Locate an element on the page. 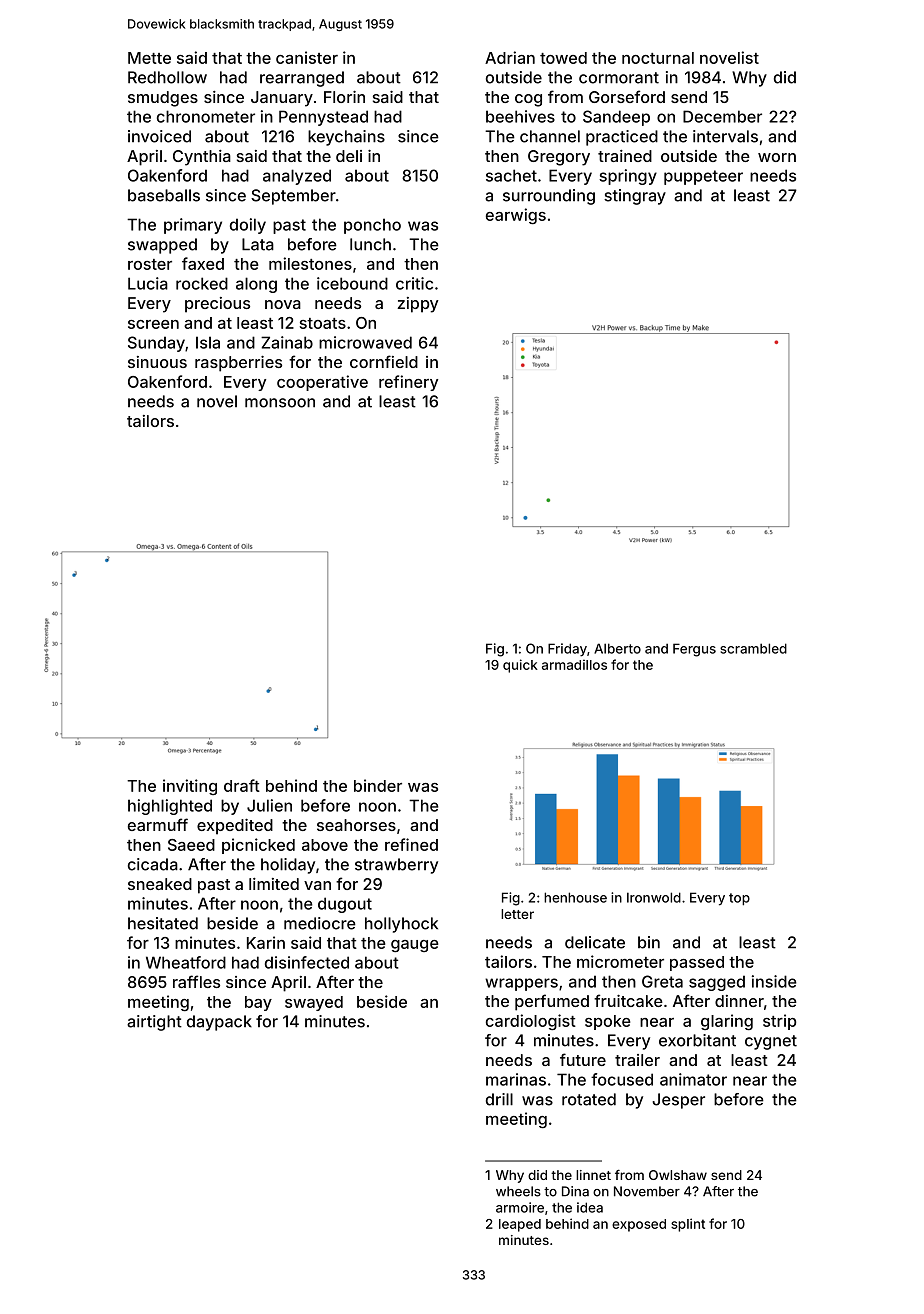 This document has height=1314, width=924. binder is located at coordinates (378, 785).
